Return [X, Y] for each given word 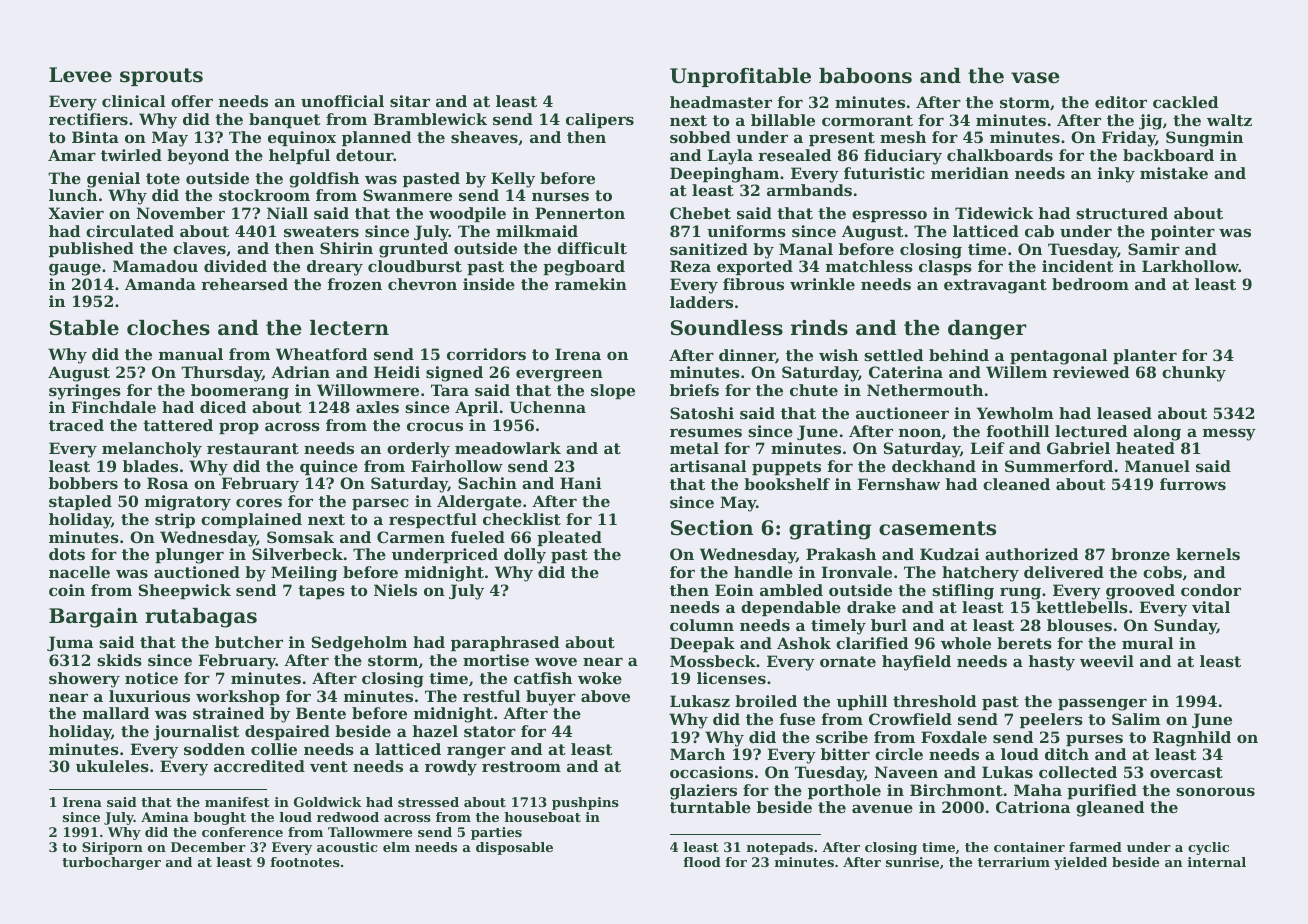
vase [1035, 78]
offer [192, 101]
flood [702, 862]
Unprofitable [740, 77]
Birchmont [956, 790]
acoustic [347, 847]
